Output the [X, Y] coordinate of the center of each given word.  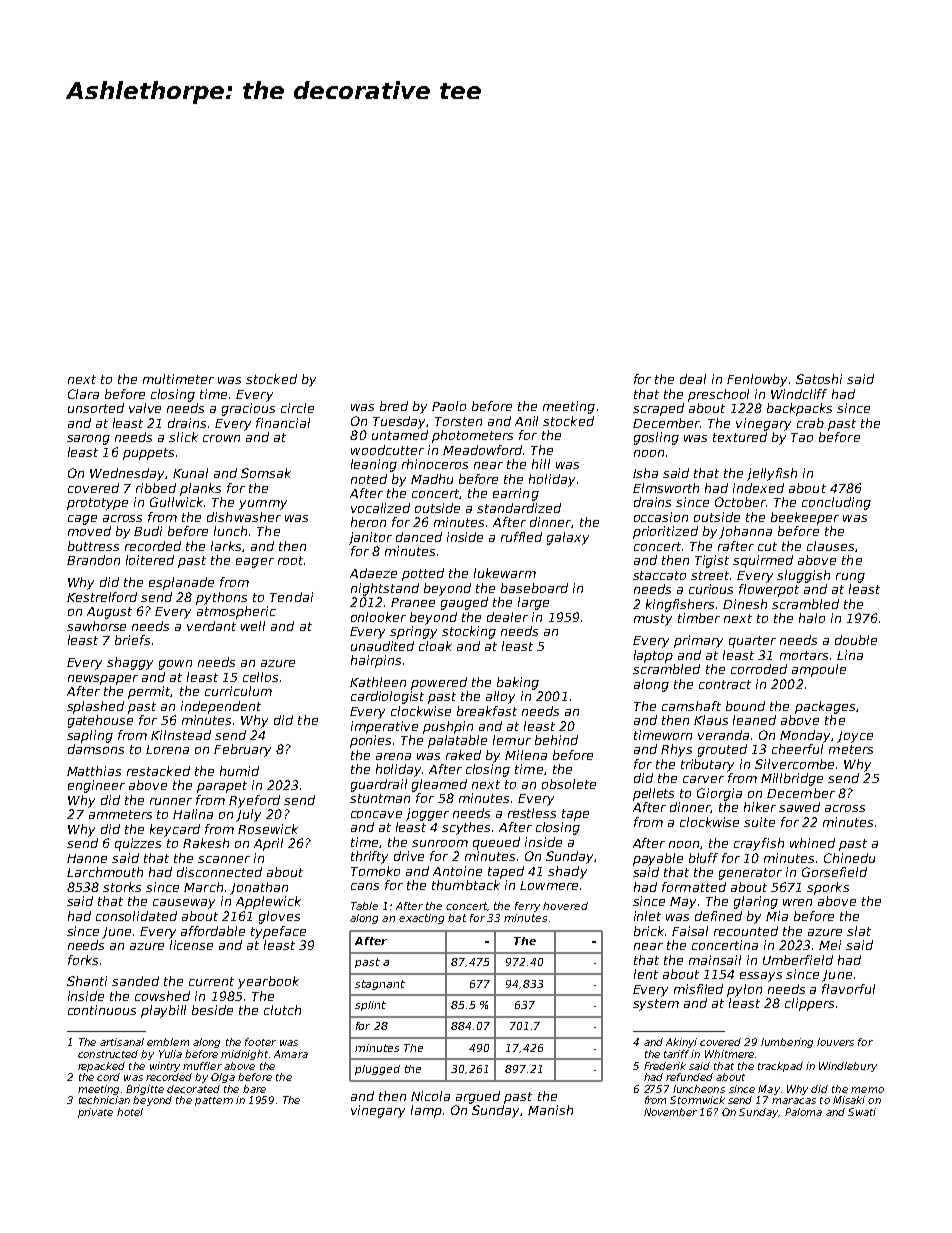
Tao [802, 437]
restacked [158, 771]
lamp [426, 1111]
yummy [263, 505]
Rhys [676, 750]
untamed [400, 435]
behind [556, 740]
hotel [130, 1112]
